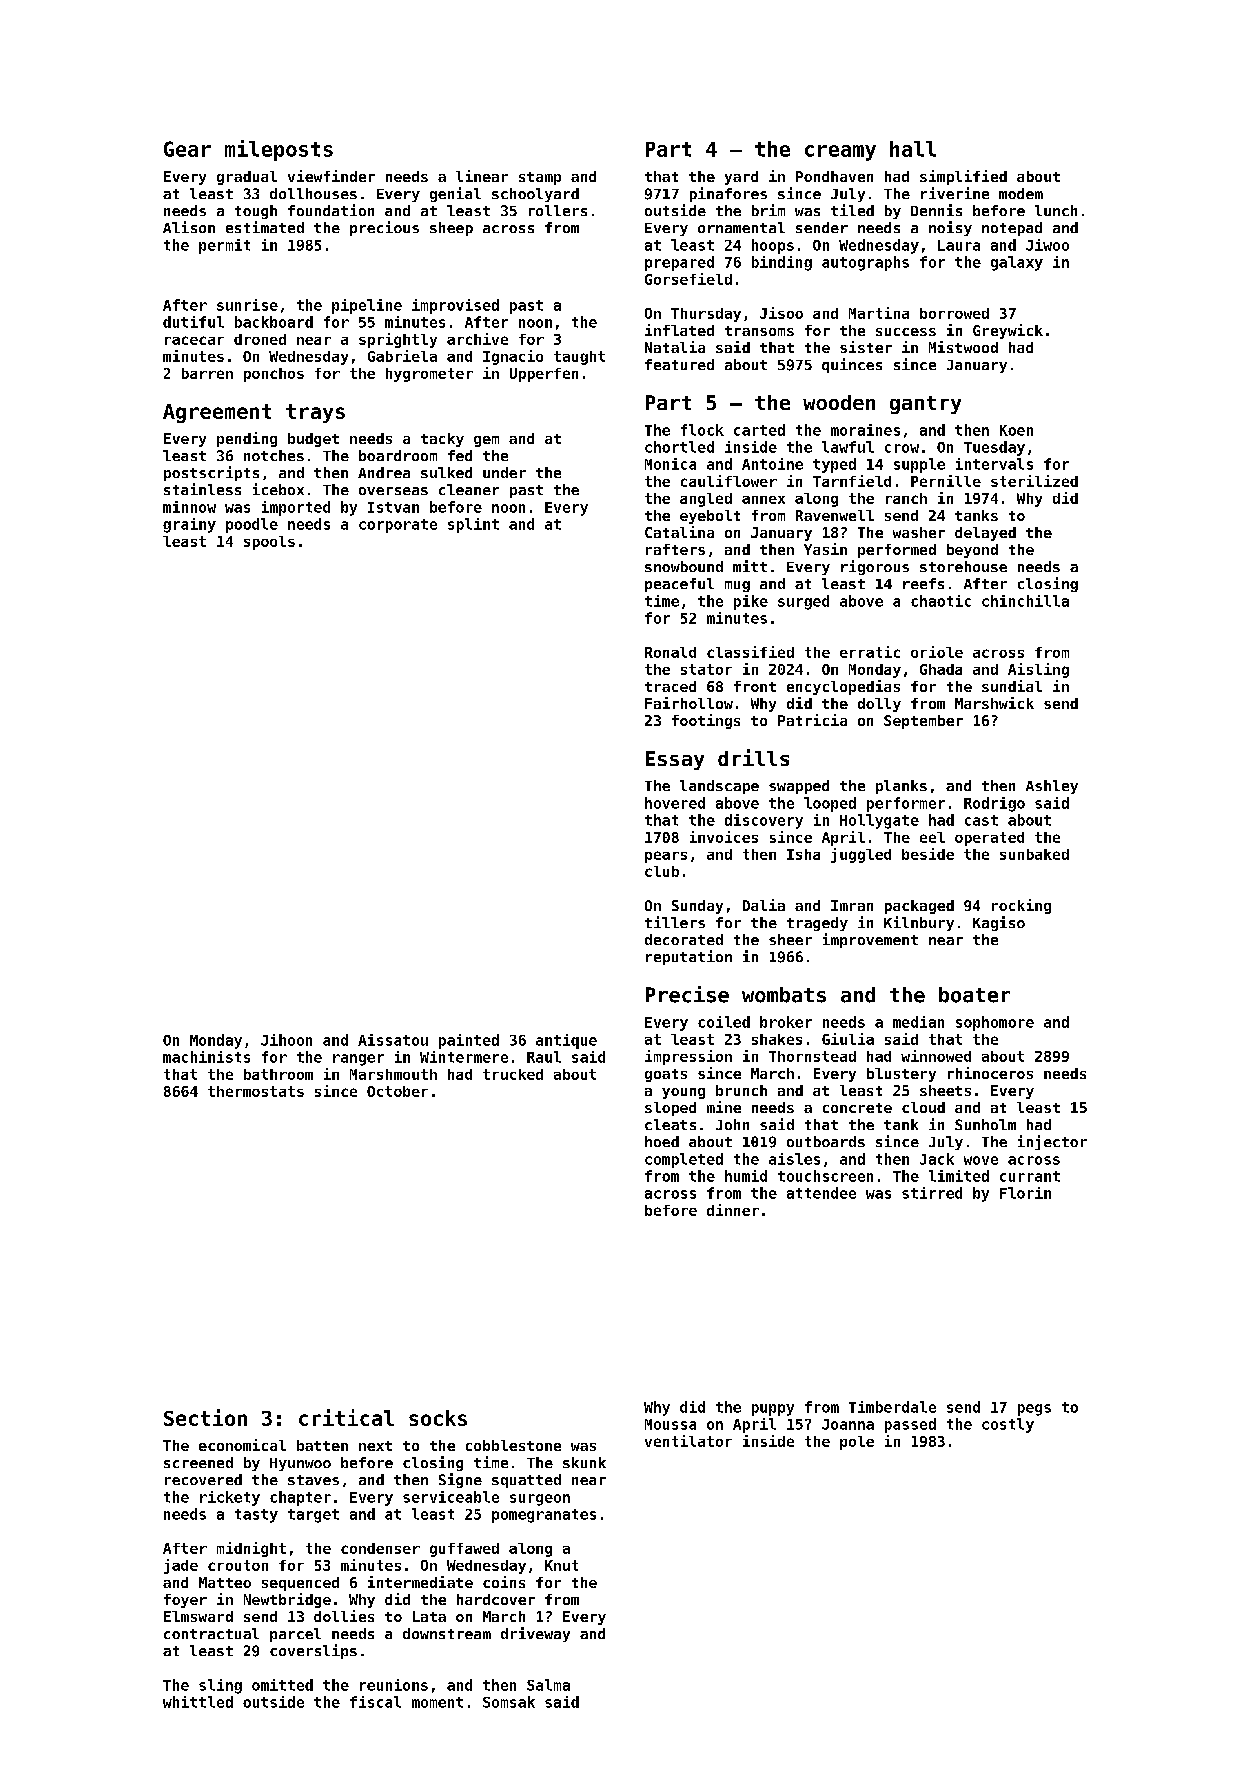 Image resolution: width=1253 pixels, height=1773 pixels. Describe the element at coordinates (300, 1498) in the page. I see `chapter` at that location.
